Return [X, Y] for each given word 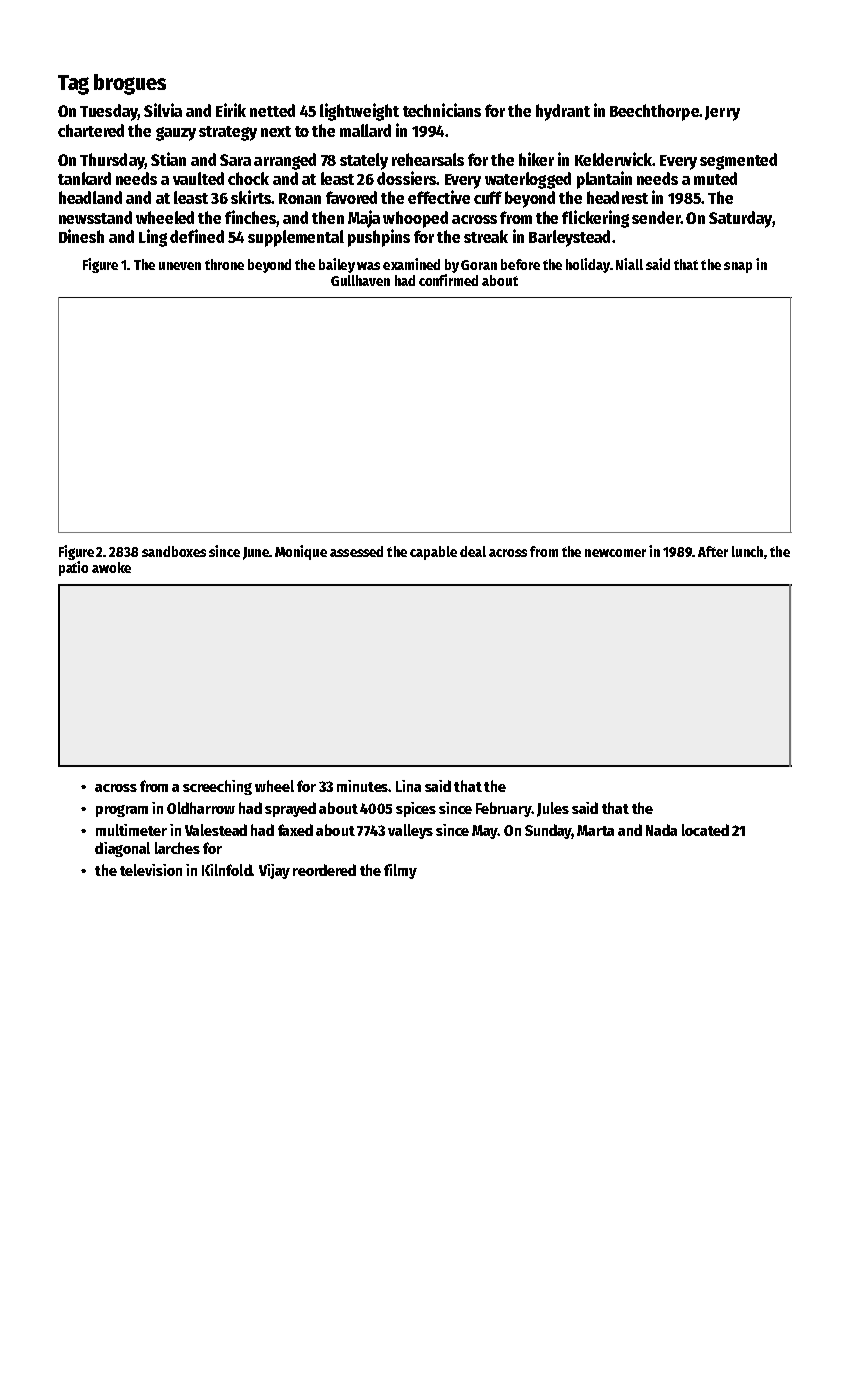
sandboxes [174, 551]
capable [433, 553]
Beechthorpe [654, 112]
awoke [111, 567]
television [151, 870]
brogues [130, 84]
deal [473, 551]
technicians [442, 110]
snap [738, 267]
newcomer [615, 553]
